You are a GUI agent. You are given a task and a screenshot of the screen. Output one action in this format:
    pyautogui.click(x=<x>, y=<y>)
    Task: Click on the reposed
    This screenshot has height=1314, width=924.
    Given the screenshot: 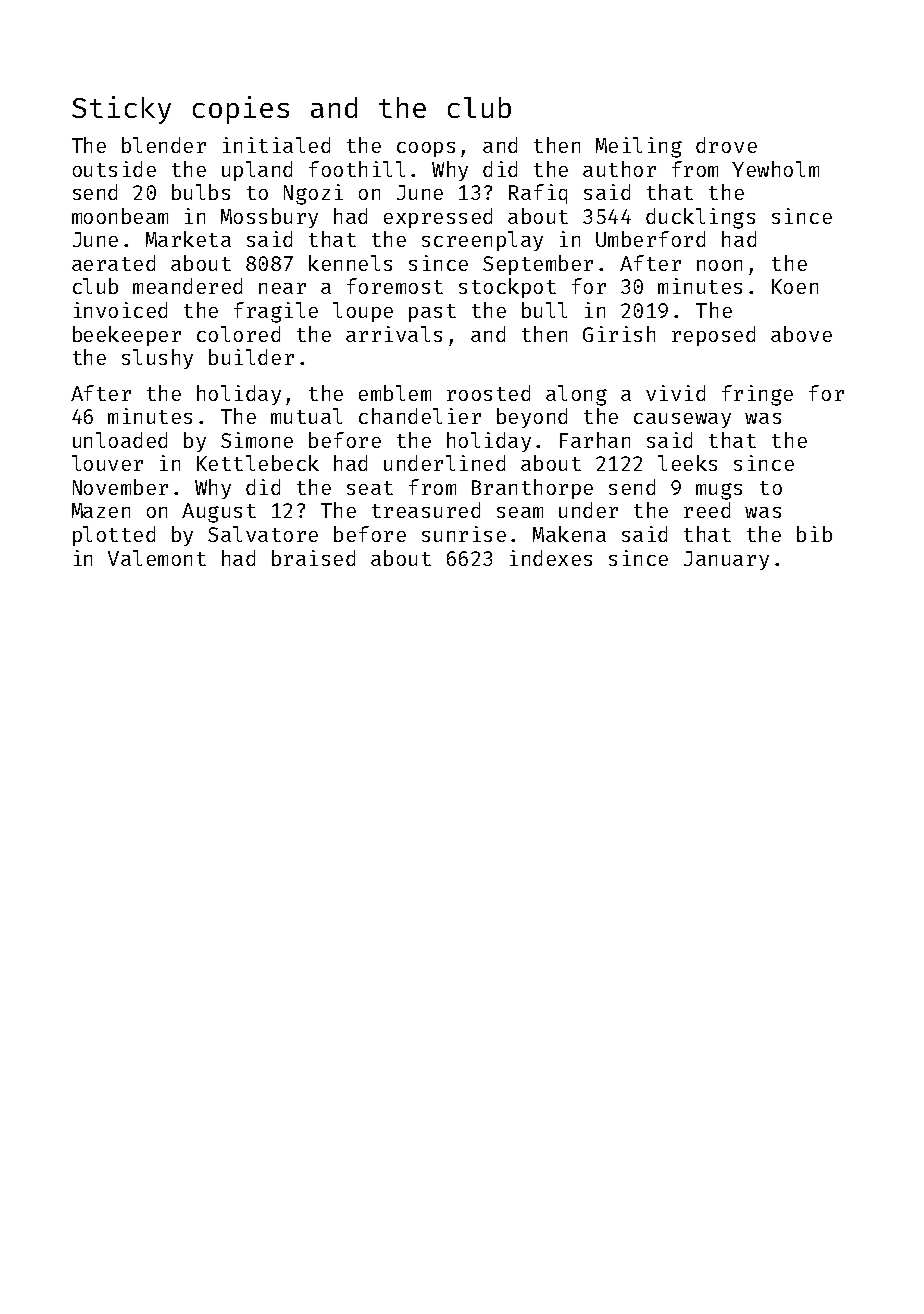 What is the action you would take?
    pyautogui.click(x=713, y=336)
